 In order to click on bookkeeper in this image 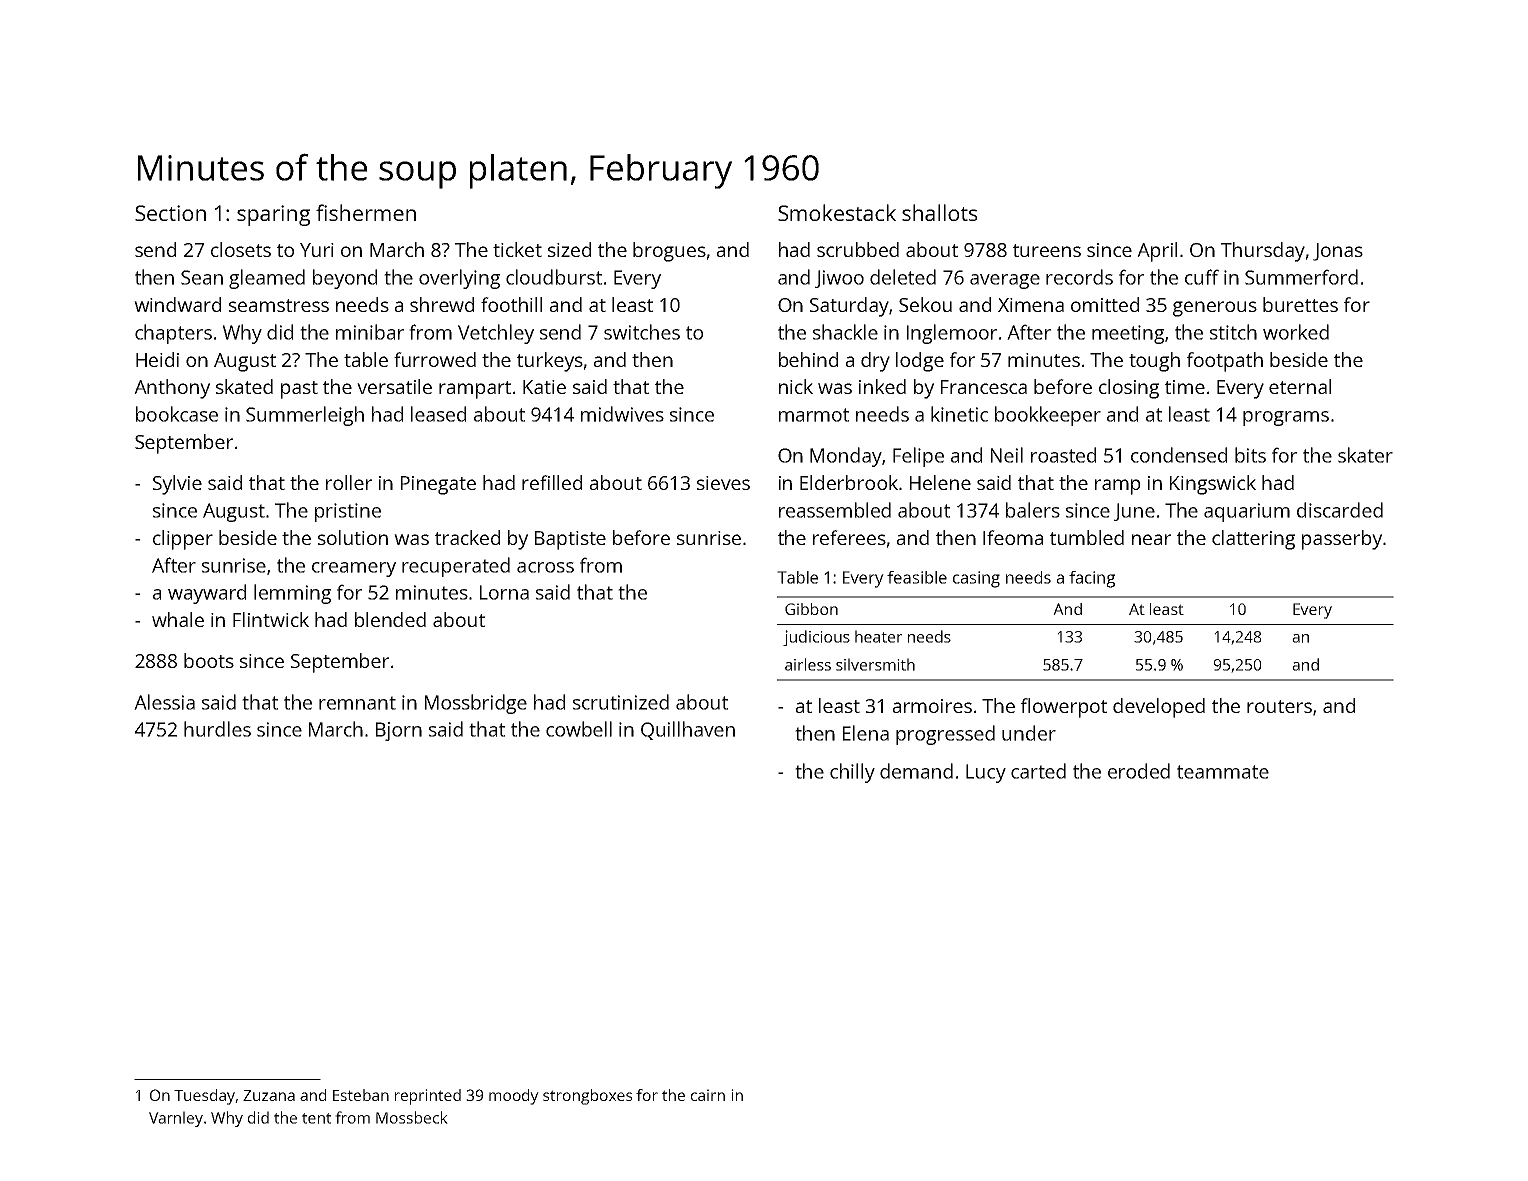, I will do `click(1048, 416)`.
